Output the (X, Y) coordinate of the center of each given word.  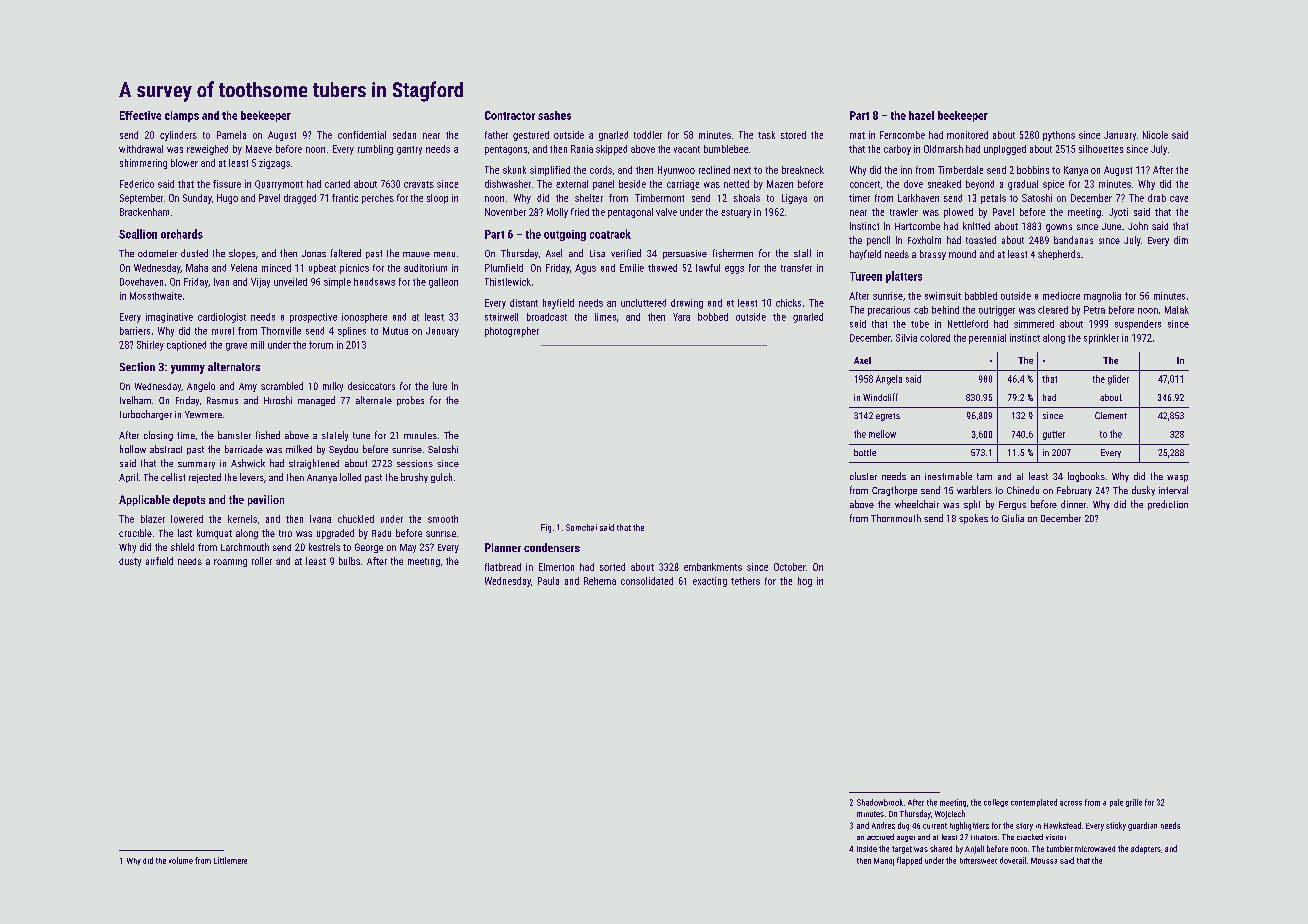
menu (444, 254)
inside (867, 849)
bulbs (349, 561)
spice (1053, 185)
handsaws (374, 282)
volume (181, 860)
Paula (548, 581)
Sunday (197, 199)
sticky (1116, 826)
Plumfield (504, 268)
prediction (1168, 505)
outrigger (997, 311)
